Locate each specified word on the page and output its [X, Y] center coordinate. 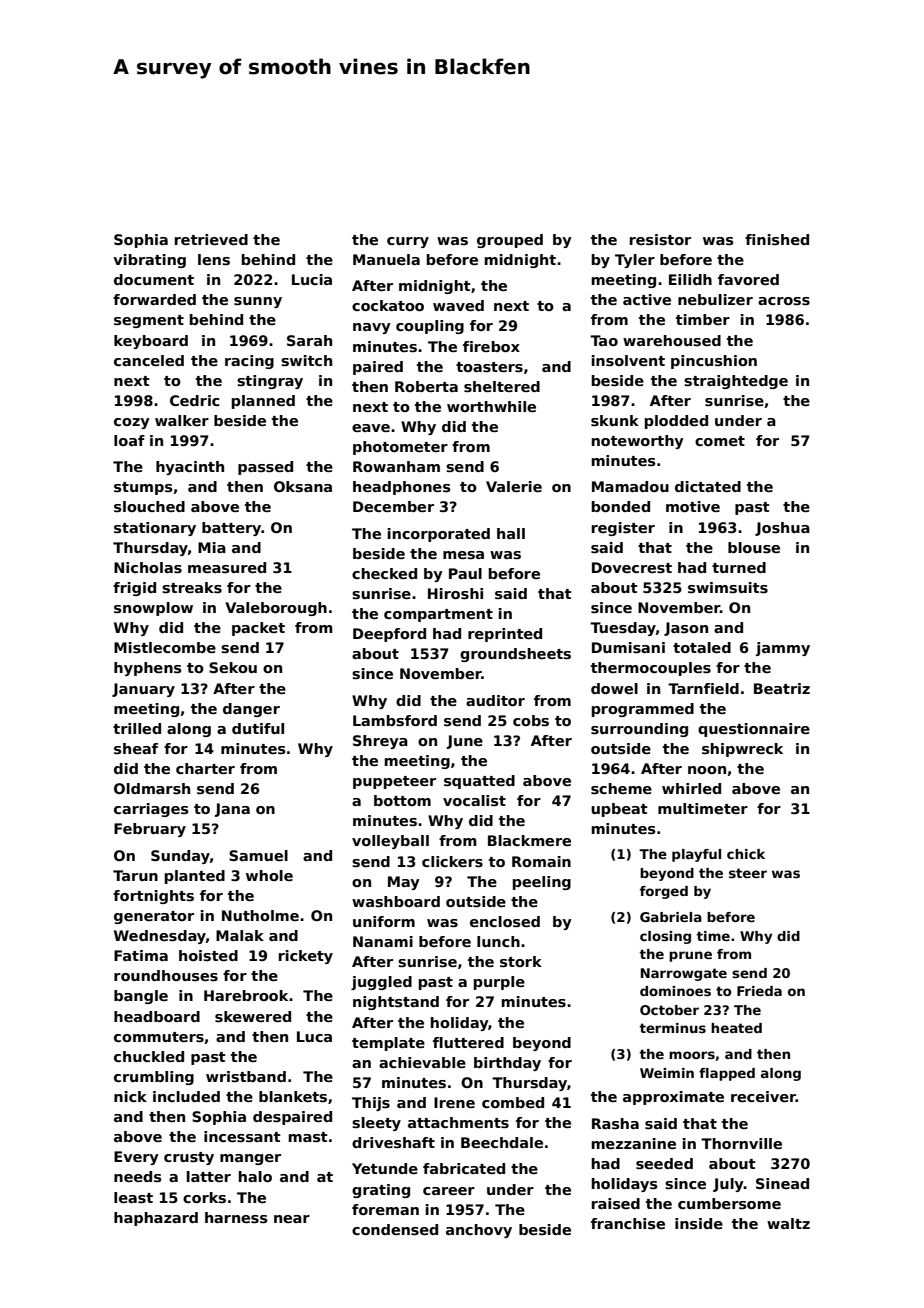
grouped [510, 241]
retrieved [211, 239]
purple [499, 983]
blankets [293, 1096]
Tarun [135, 875]
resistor [660, 239]
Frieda [759, 991]
